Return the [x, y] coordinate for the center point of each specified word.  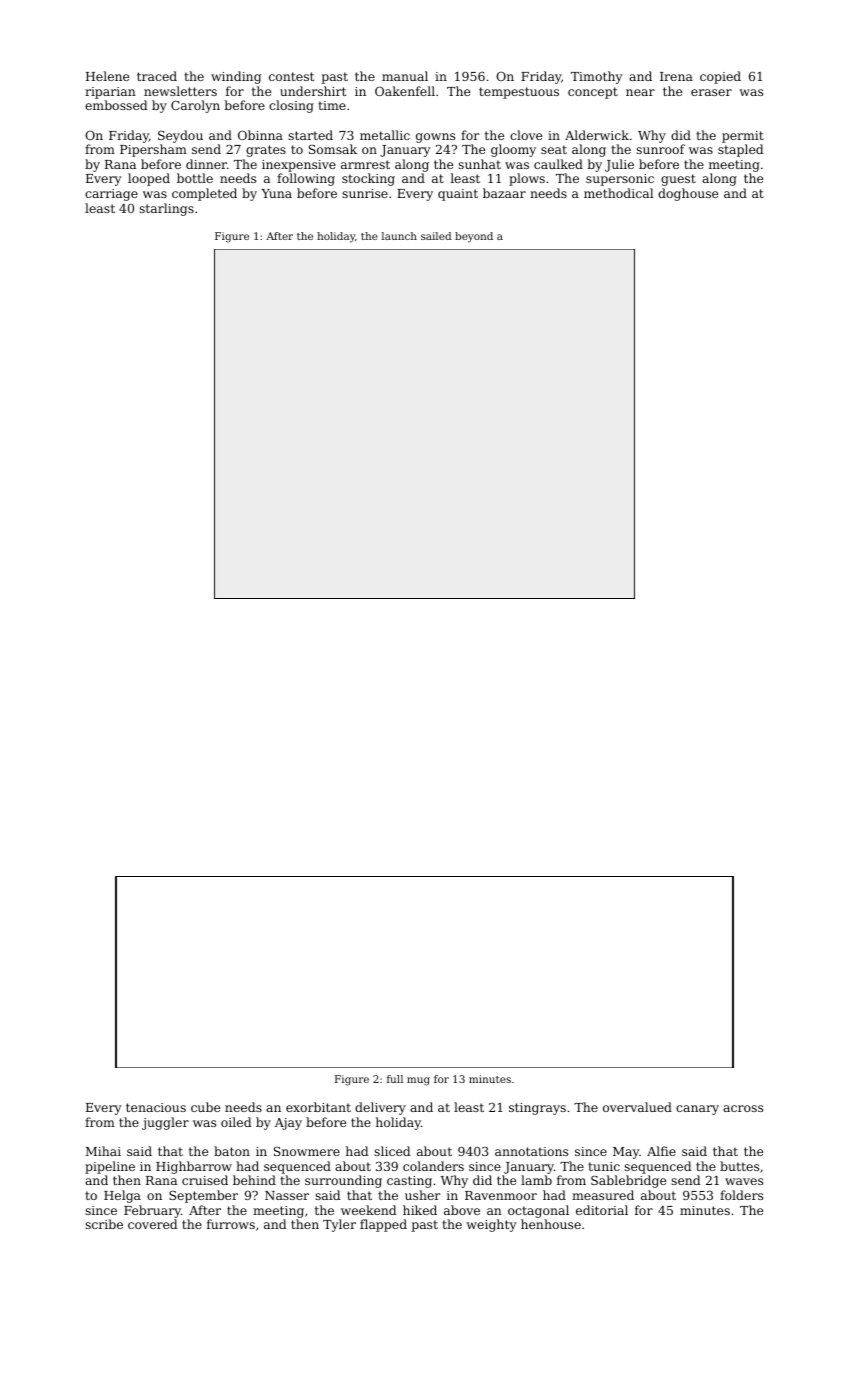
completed [204, 194]
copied [720, 77]
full [395, 1079]
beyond [474, 237]
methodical [618, 193]
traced [157, 76]
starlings [166, 209]
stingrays [537, 1109]
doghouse [688, 194]
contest [291, 76]
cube [205, 1107]
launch [399, 236]
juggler [165, 1123]
